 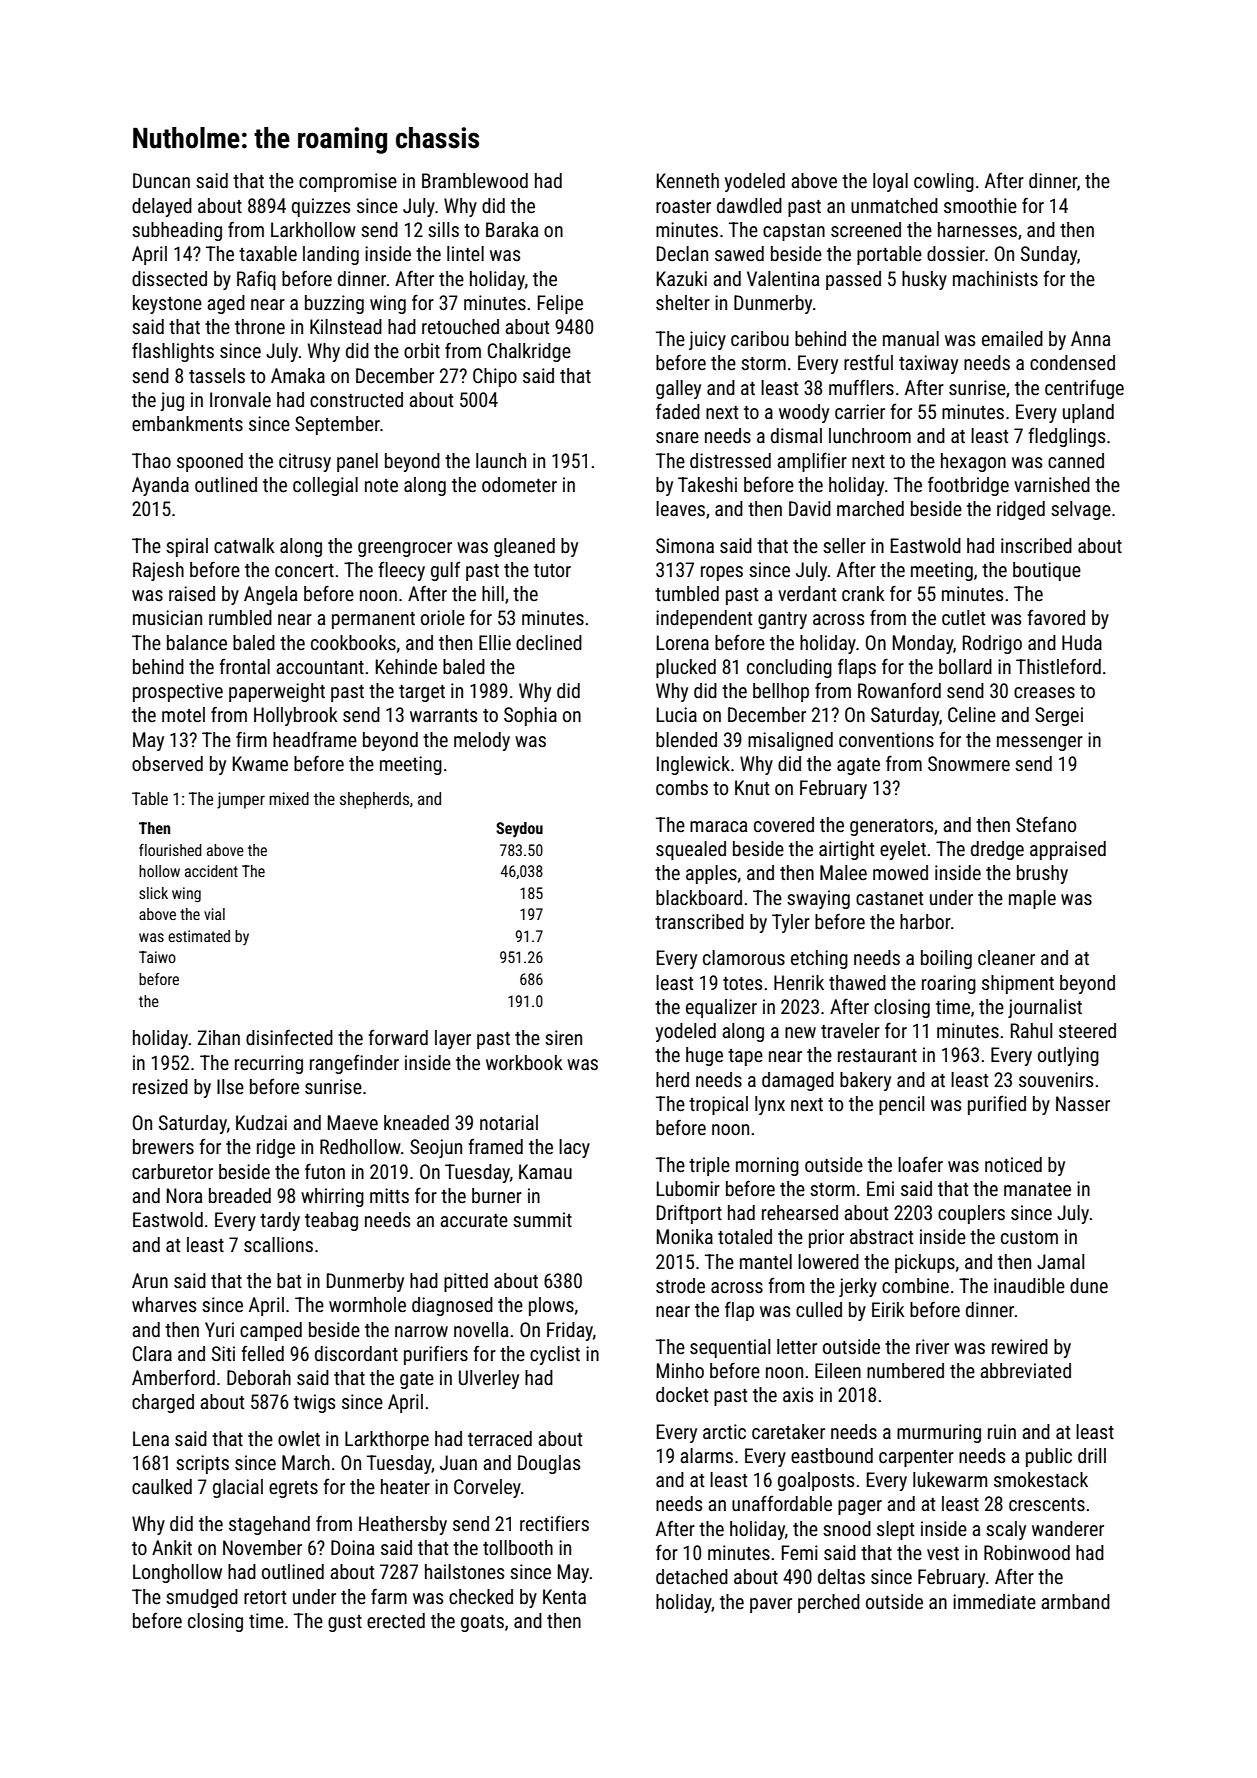 I want to click on lacy, so click(x=574, y=1148).
